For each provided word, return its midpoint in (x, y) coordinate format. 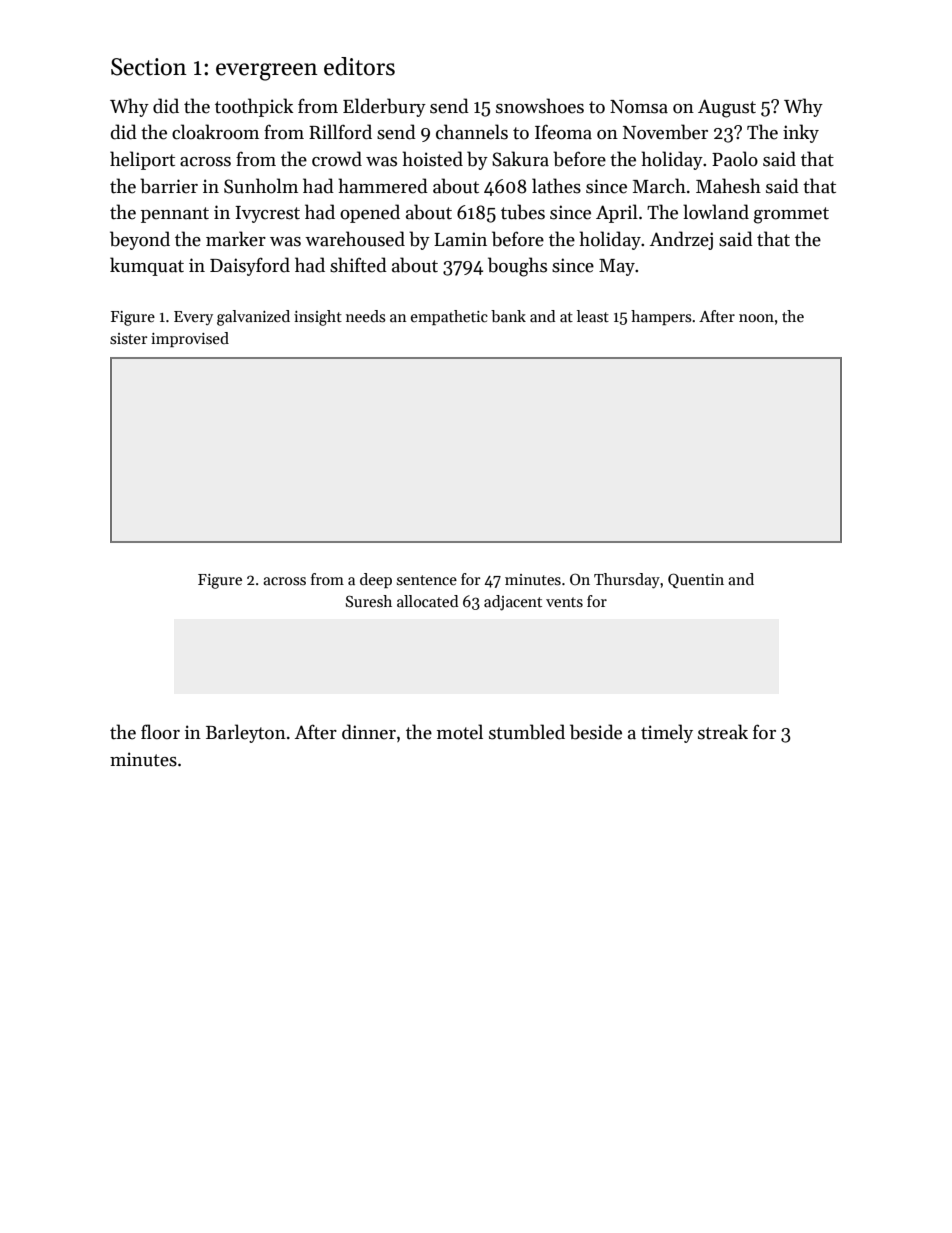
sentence (427, 580)
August (727, 108)
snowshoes (540, 106)
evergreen (267, 72)
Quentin (696, 580)
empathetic (449, 317)
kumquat (147, 266)
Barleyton (246, 733)
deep (376, 580)
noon (756, 318)
